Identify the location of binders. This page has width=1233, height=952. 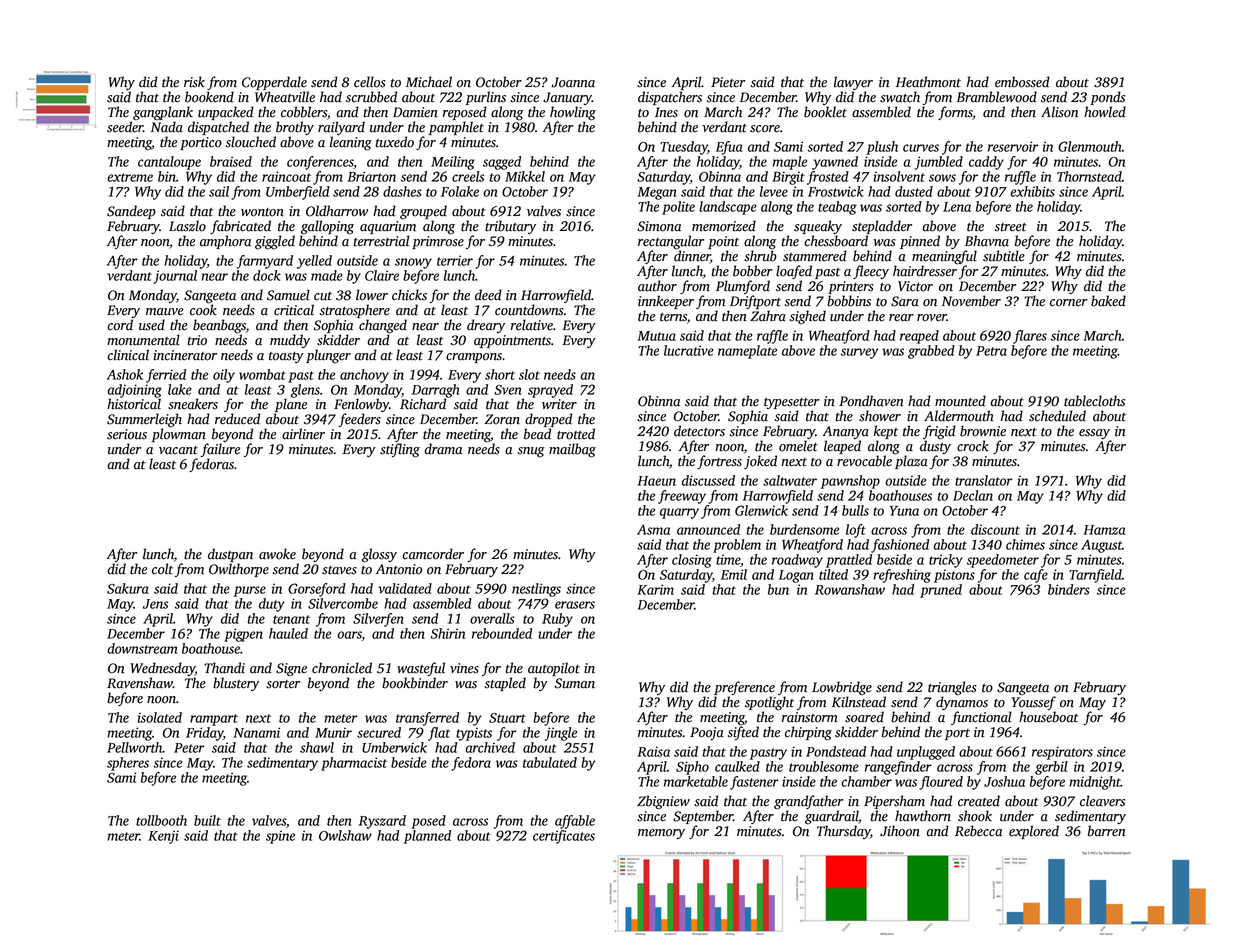
(1069, 589).
